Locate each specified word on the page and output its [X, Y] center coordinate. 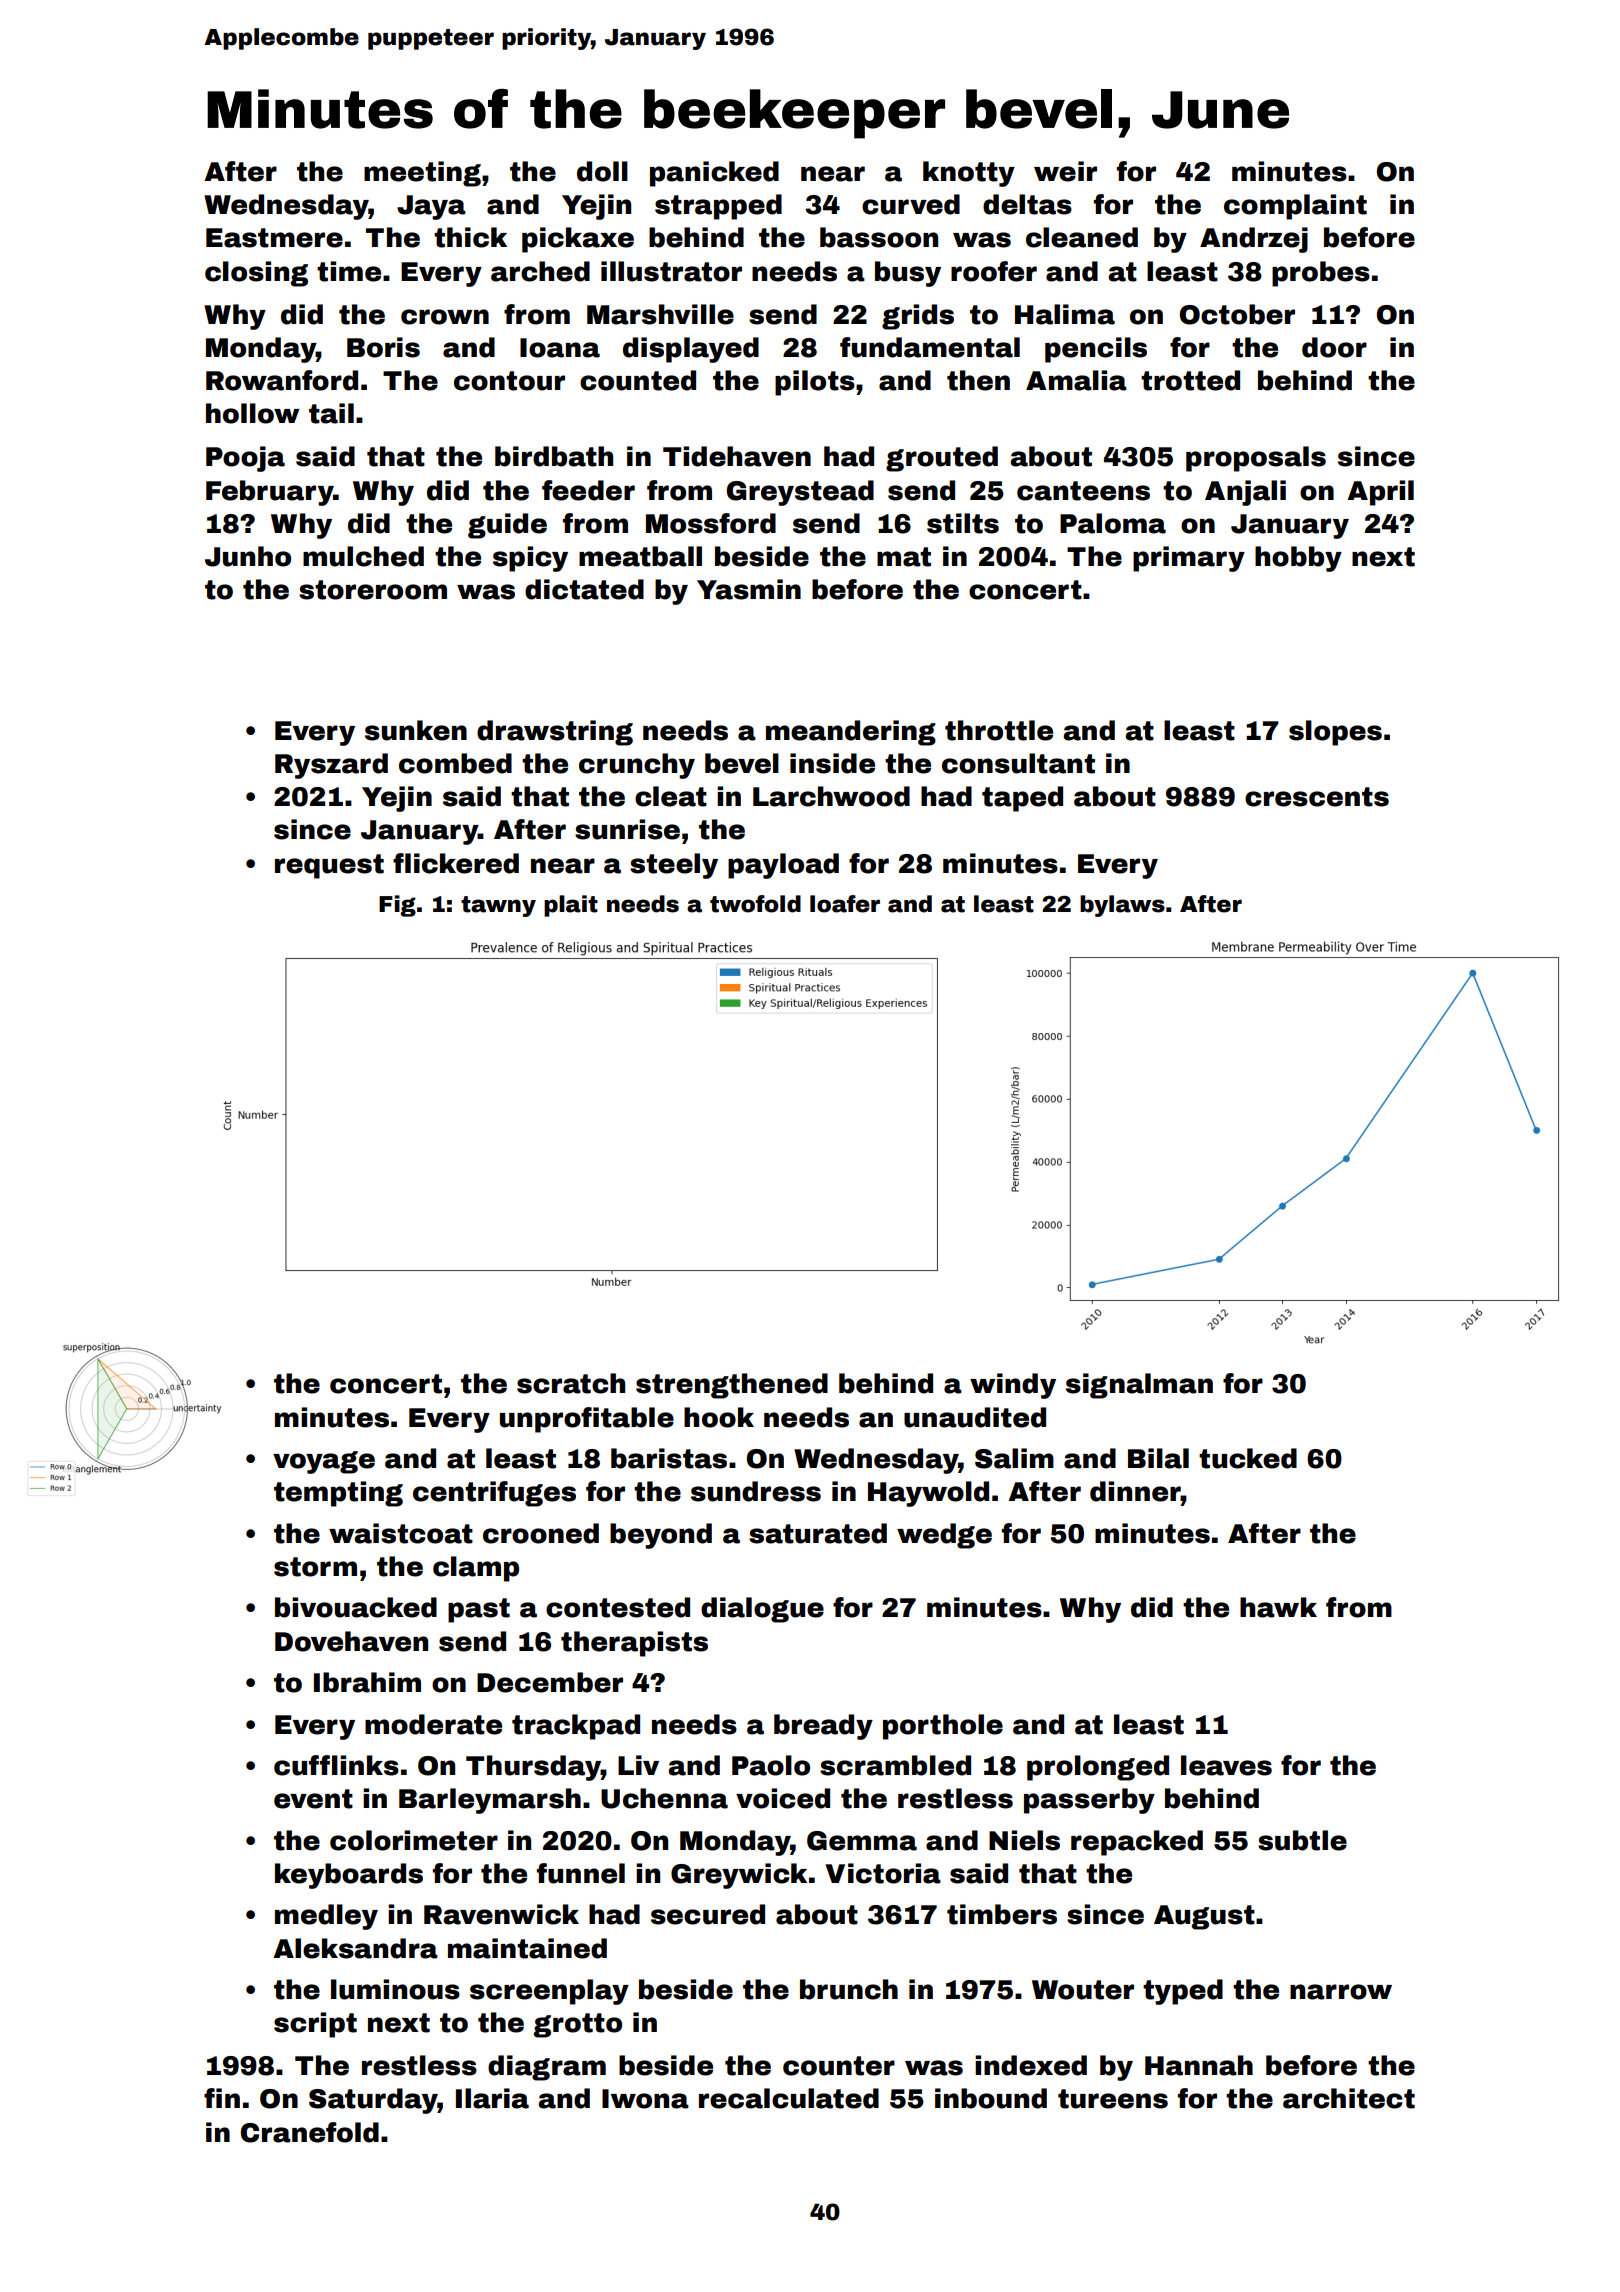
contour [509, 381]
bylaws [1122, 906]
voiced [783, 1798]
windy [1013, 1386]
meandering [851, 733]
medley [326, 1917]
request [329, 866]
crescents [1317, 797]
